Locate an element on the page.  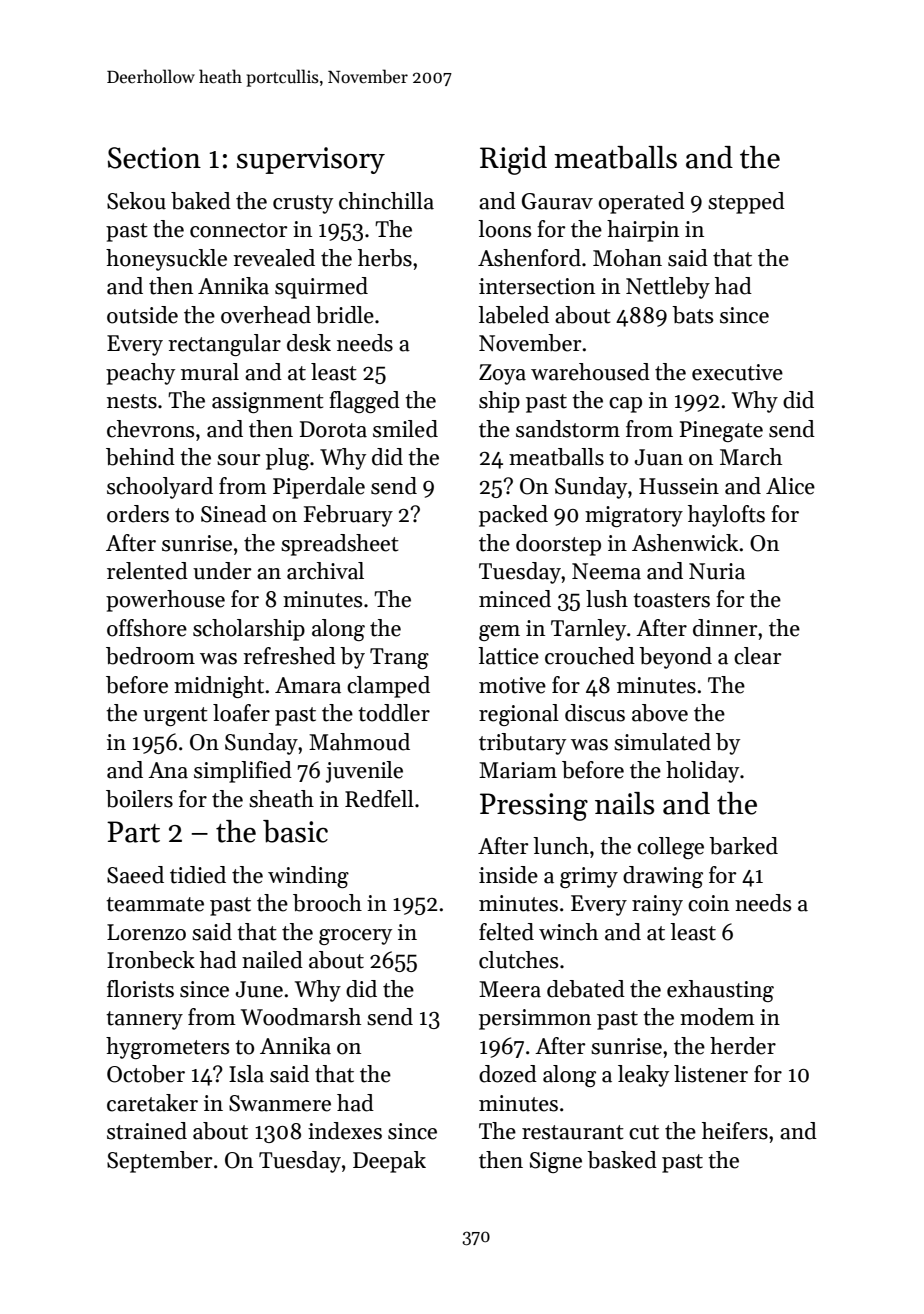
executive is located at coordinates (737, 372).
